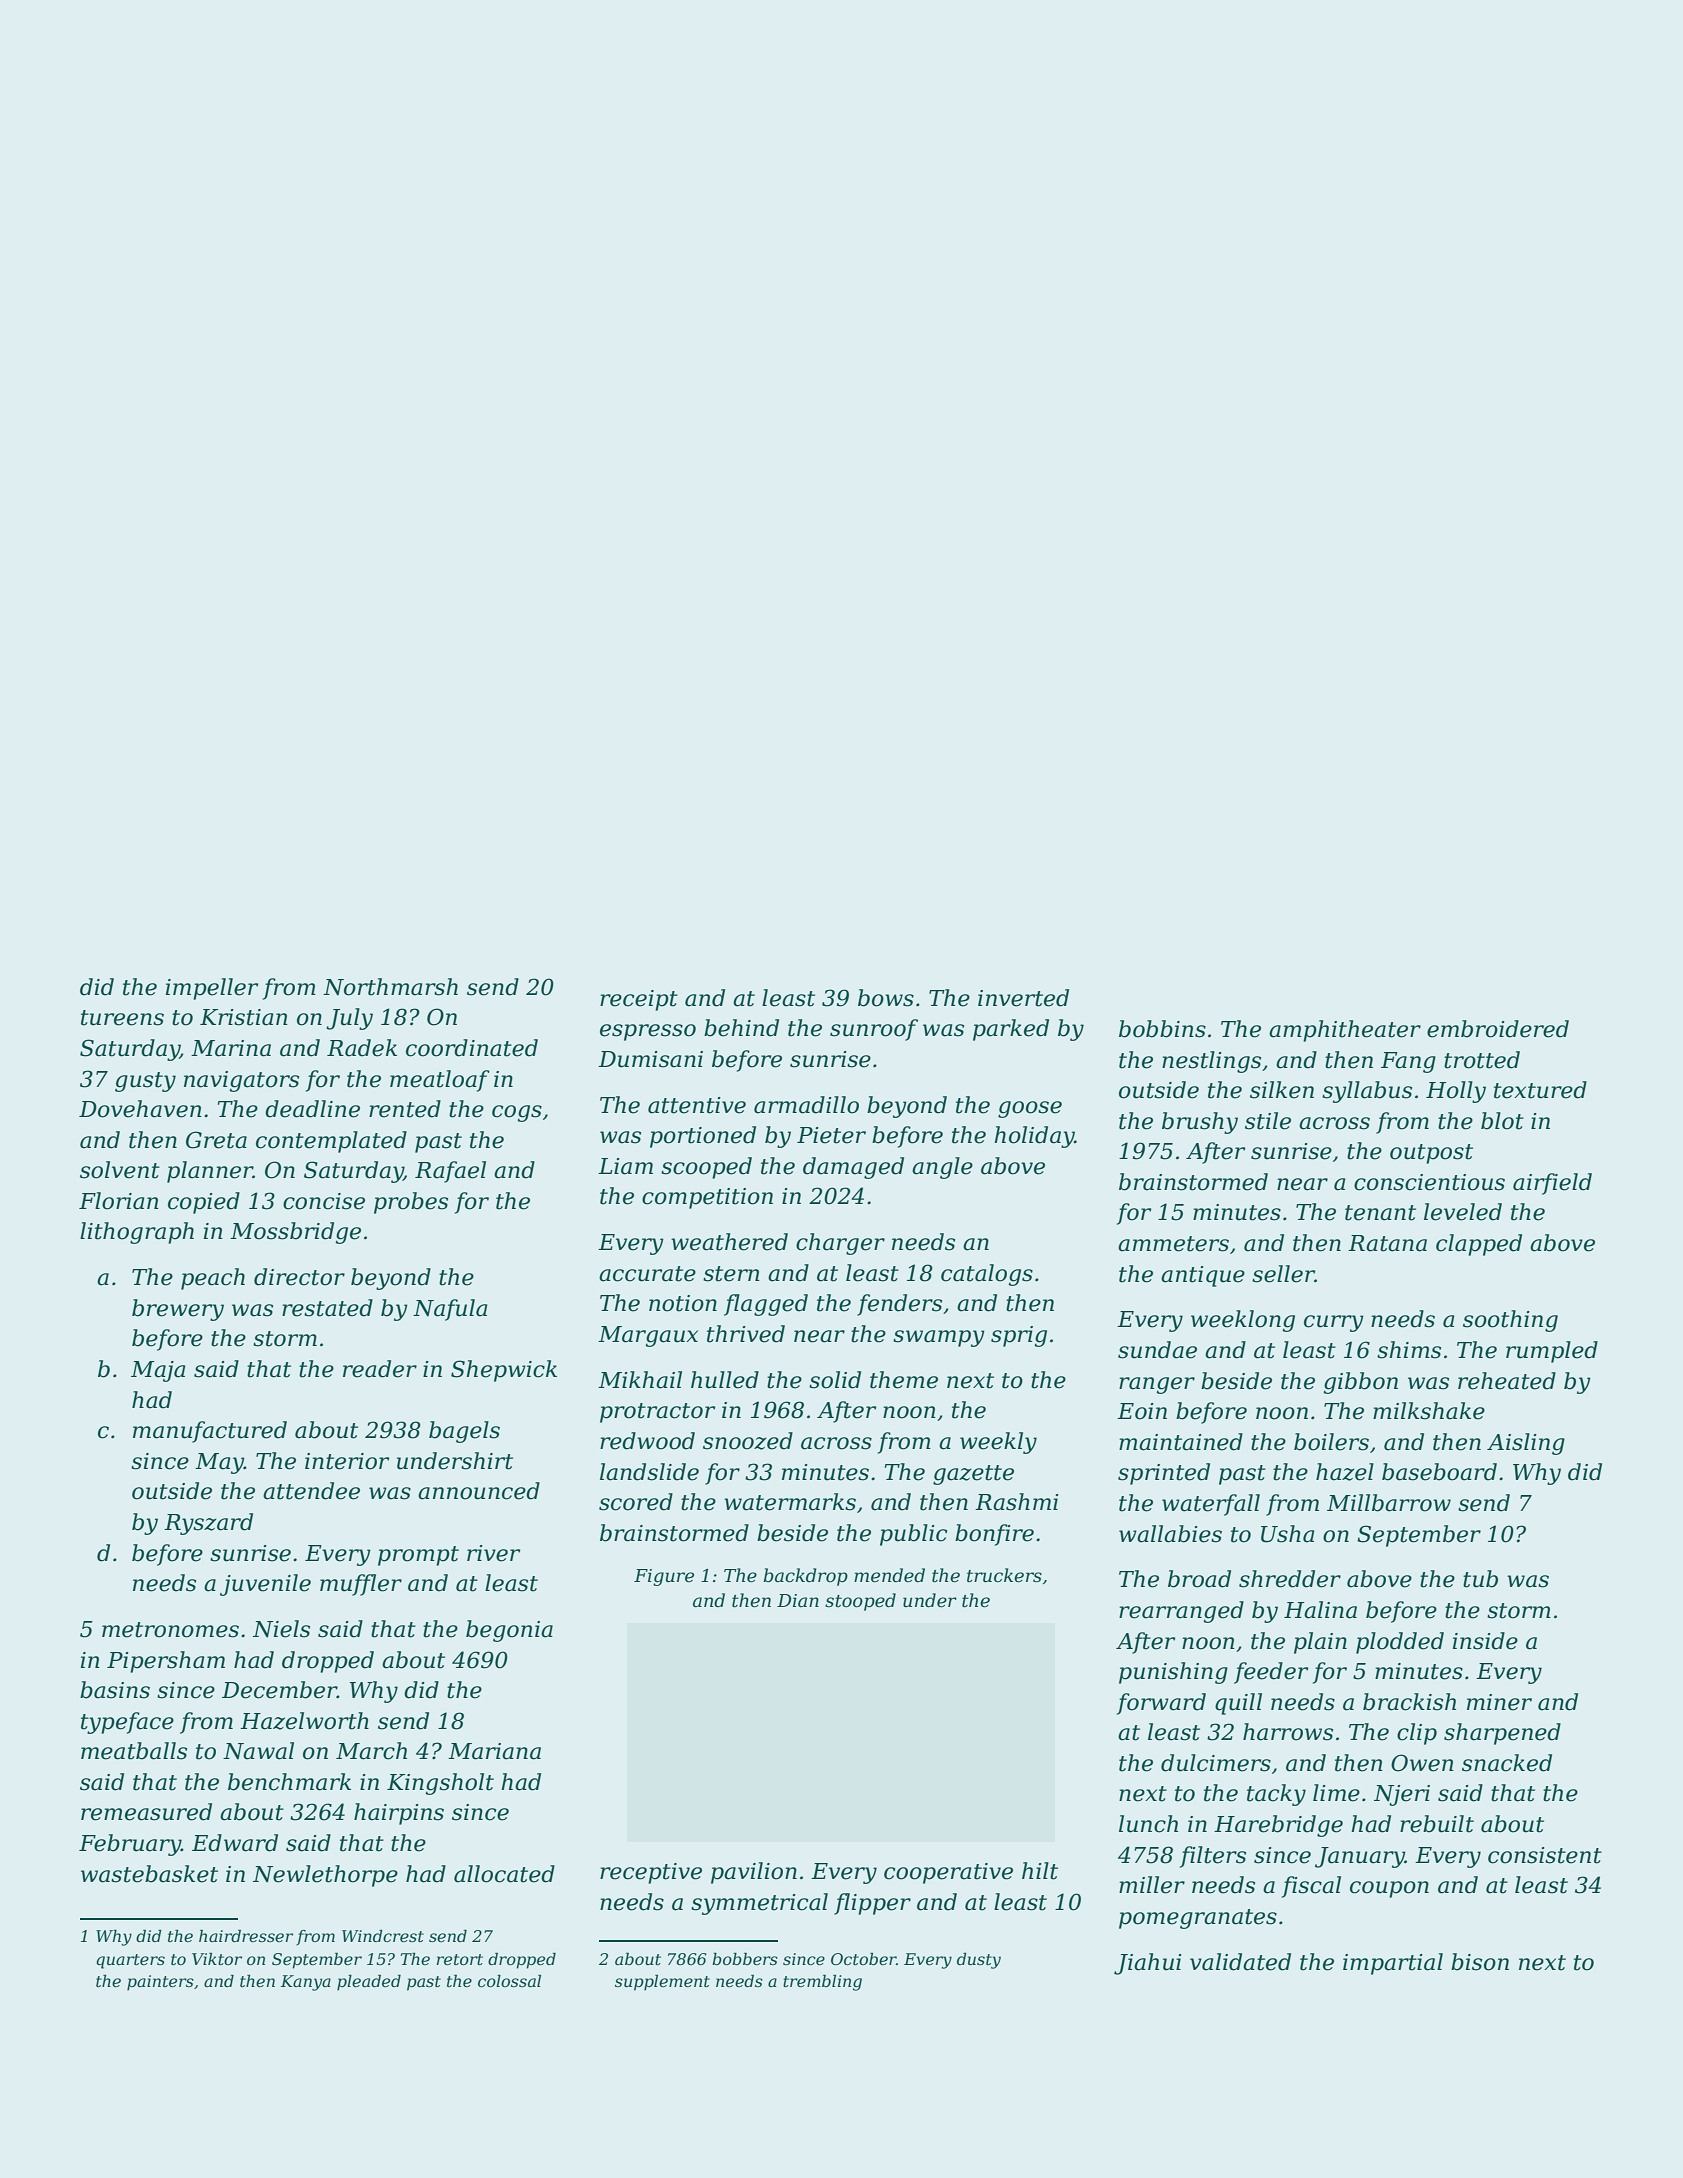  I want to click on bagels, so click(464, 1432).
